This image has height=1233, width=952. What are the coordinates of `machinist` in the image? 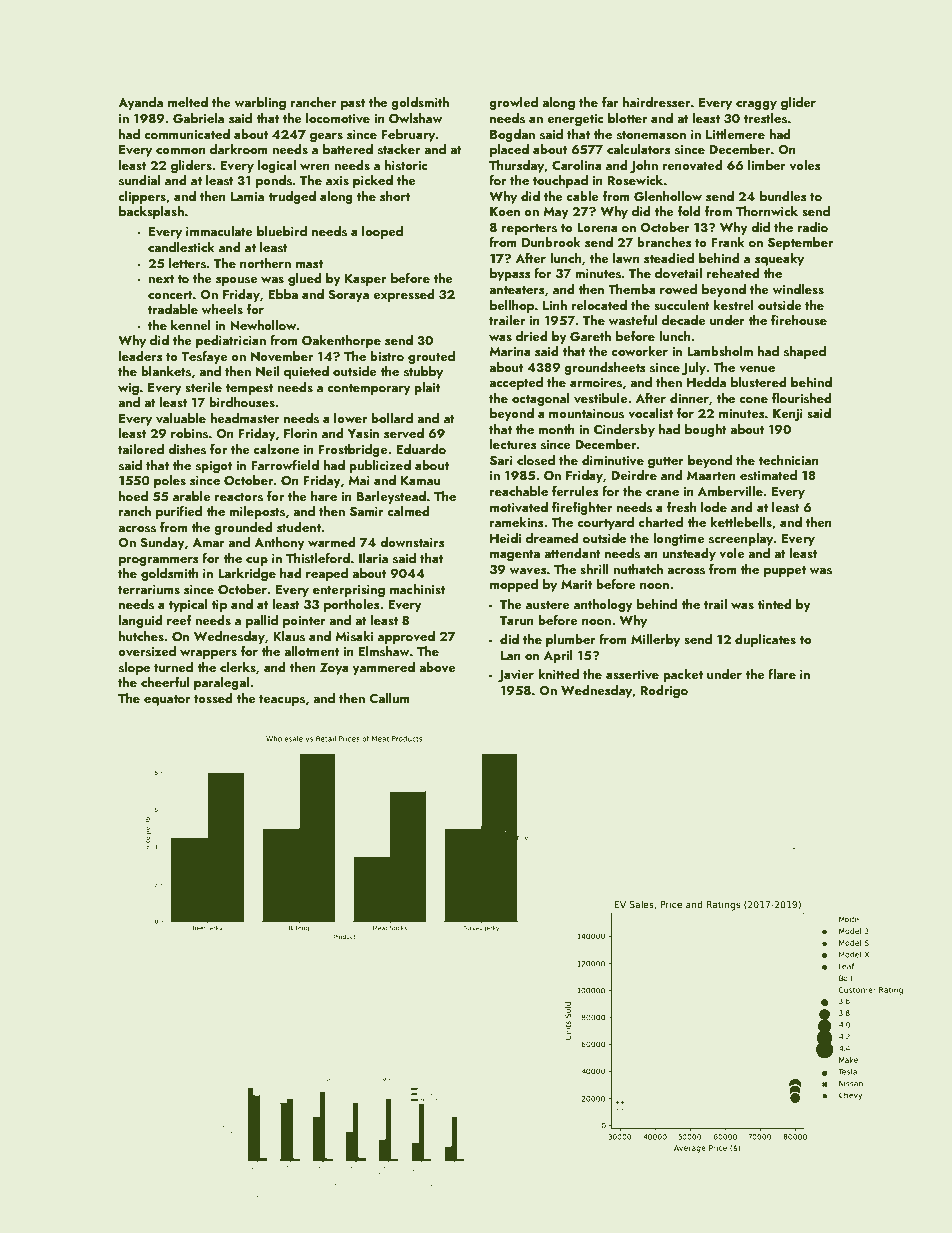 It's located at (417, 589).
